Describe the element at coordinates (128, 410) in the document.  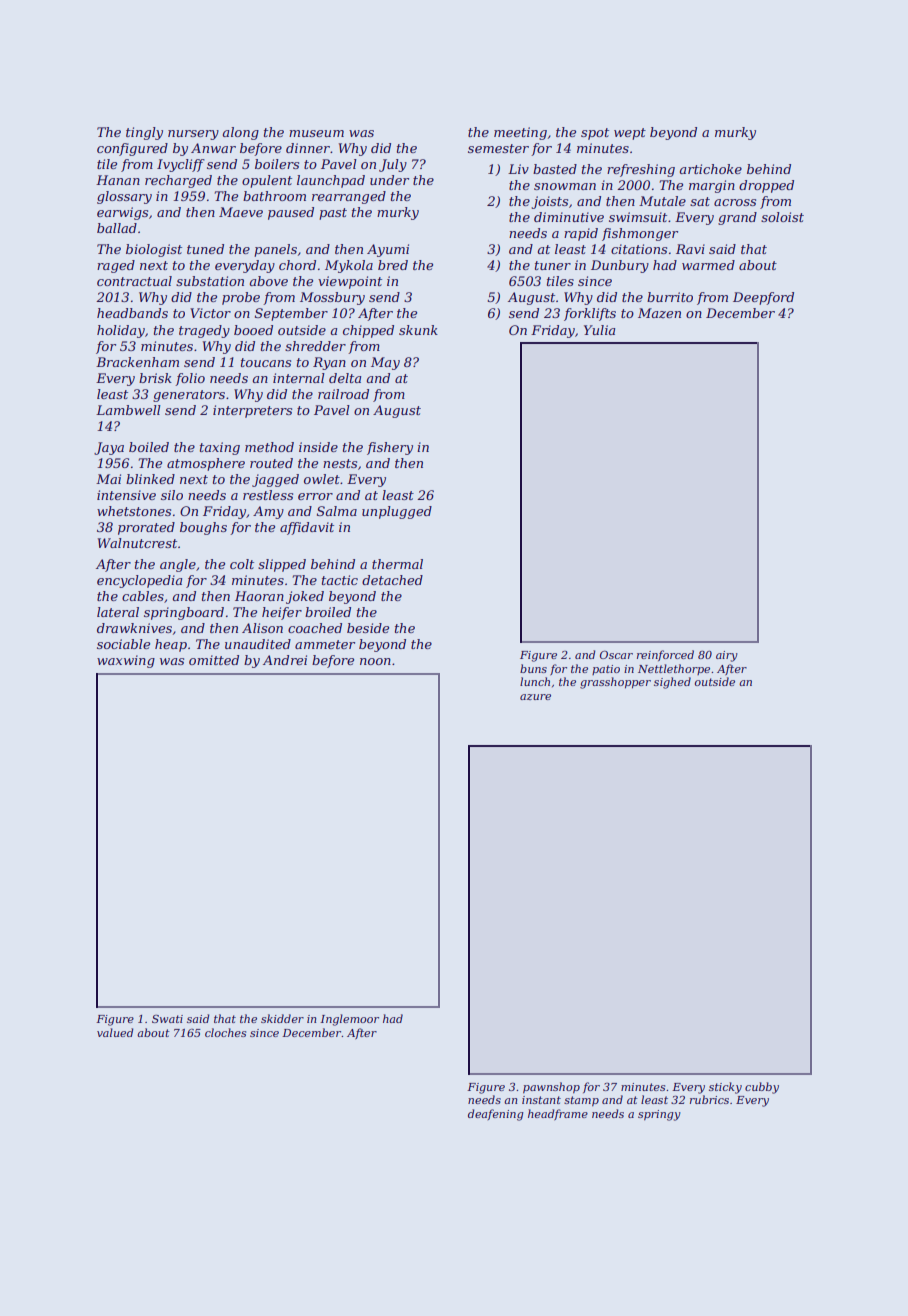
I see `Lambwell` at that location.
